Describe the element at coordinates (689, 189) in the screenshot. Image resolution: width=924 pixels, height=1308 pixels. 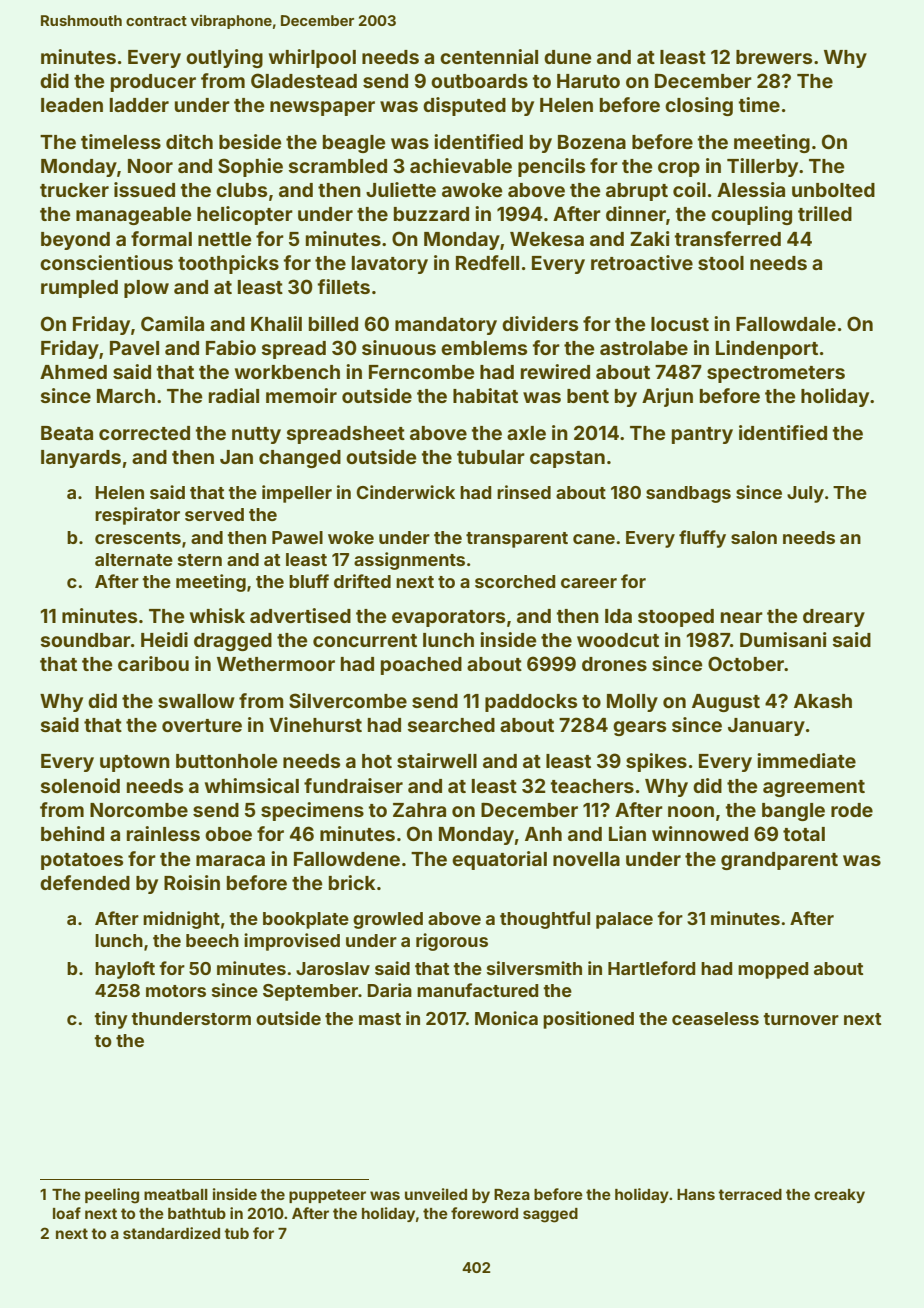
I see `coil` at that location.
